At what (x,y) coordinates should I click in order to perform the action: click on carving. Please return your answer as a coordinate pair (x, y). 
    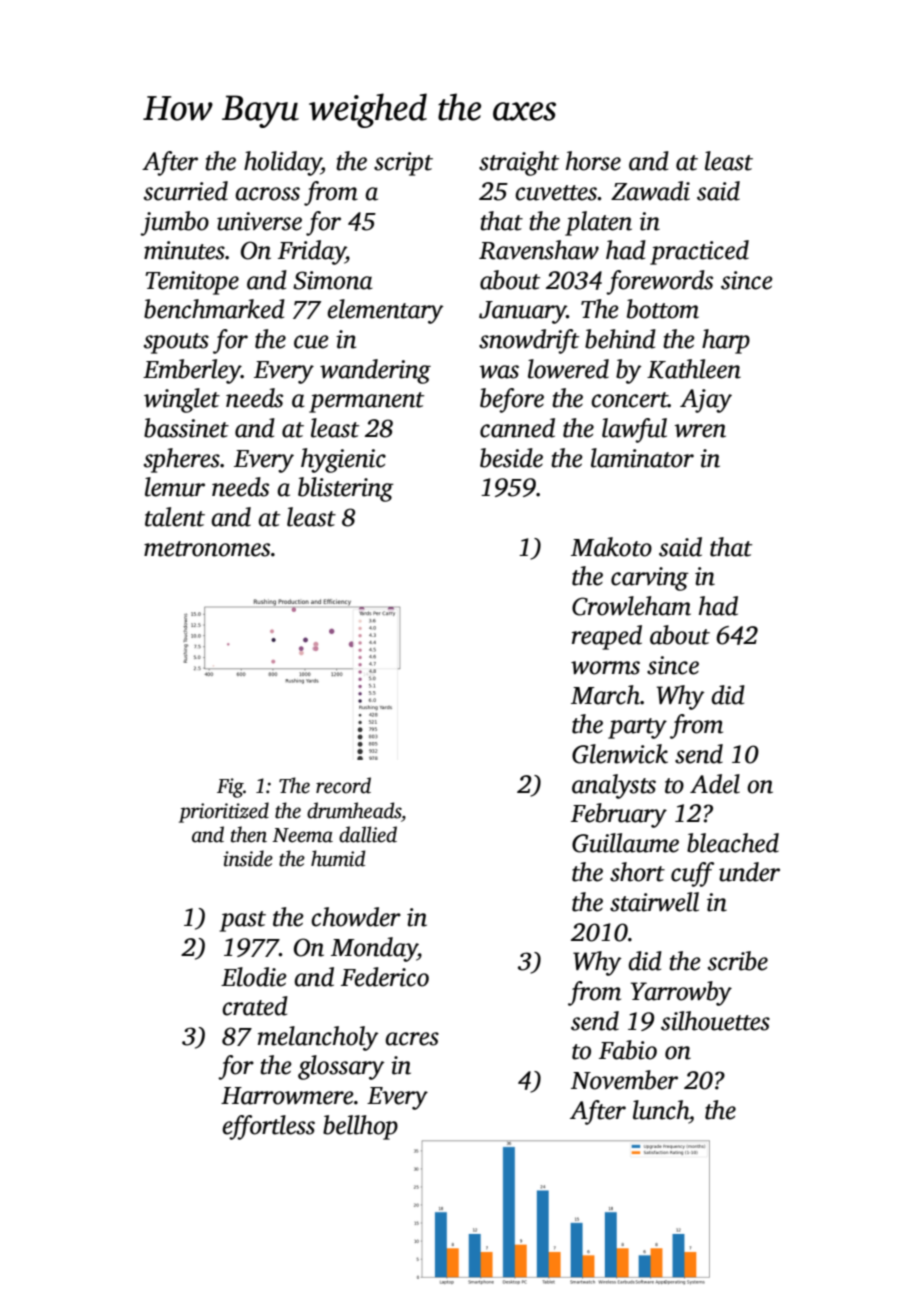
    Looking at the image, I should click on (650, 579).
